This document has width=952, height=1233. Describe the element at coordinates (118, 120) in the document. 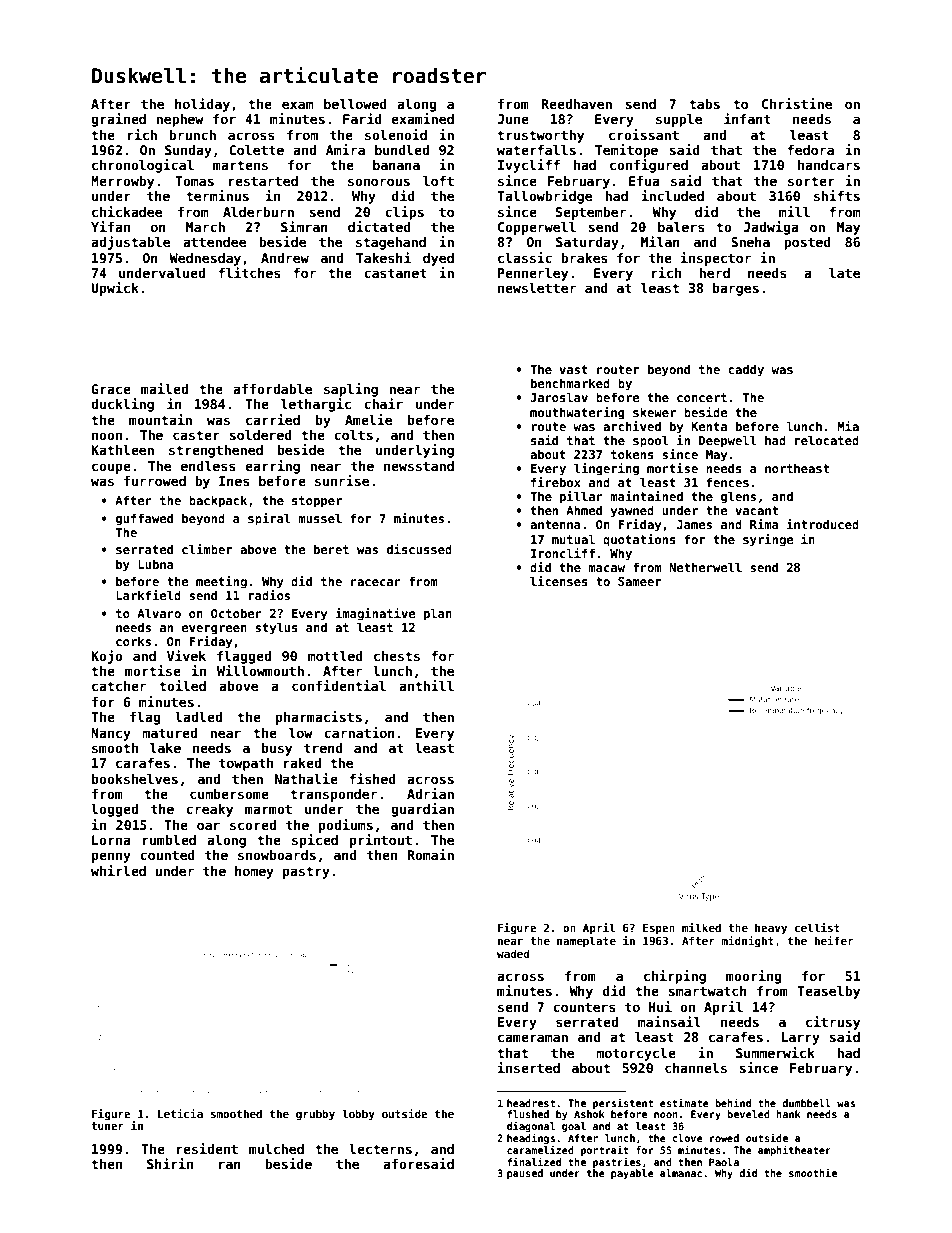

I see `grained` at that location.
